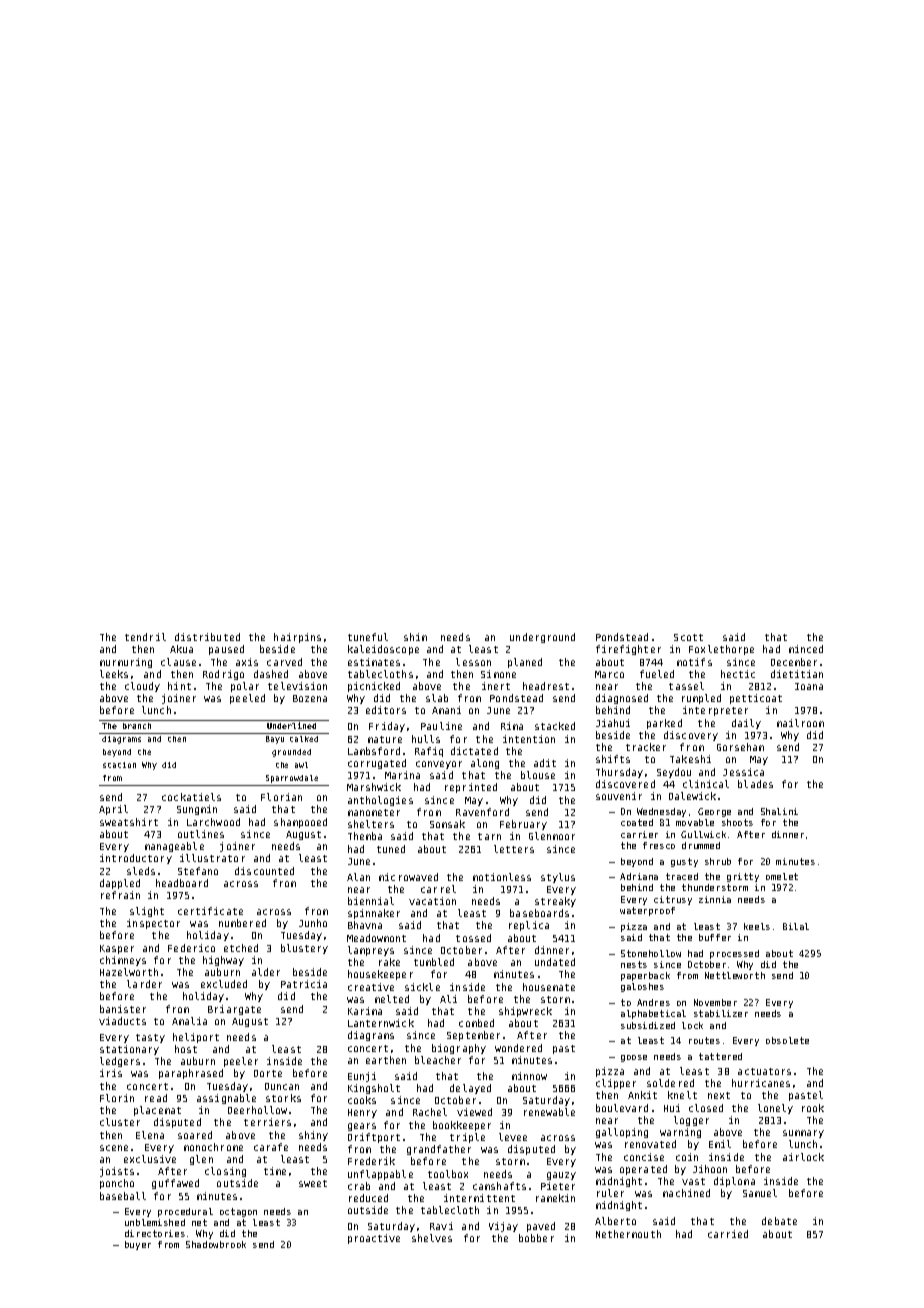  What do you see at coordinates (430, 1112) in the document?
I see `Rachel` at bounding box center [430, 1112].
